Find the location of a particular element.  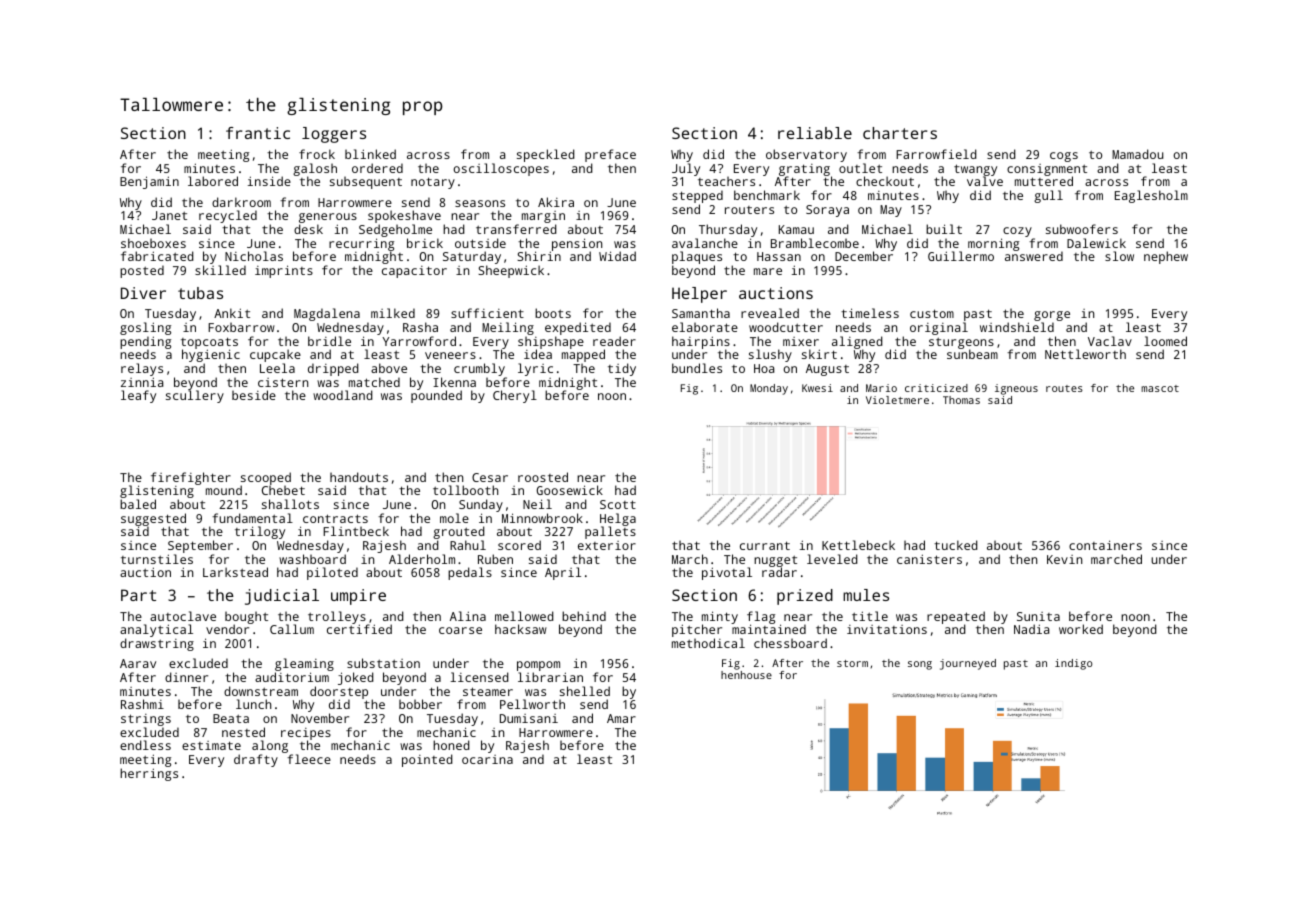

herrings is located at coordinates (149, 774).
